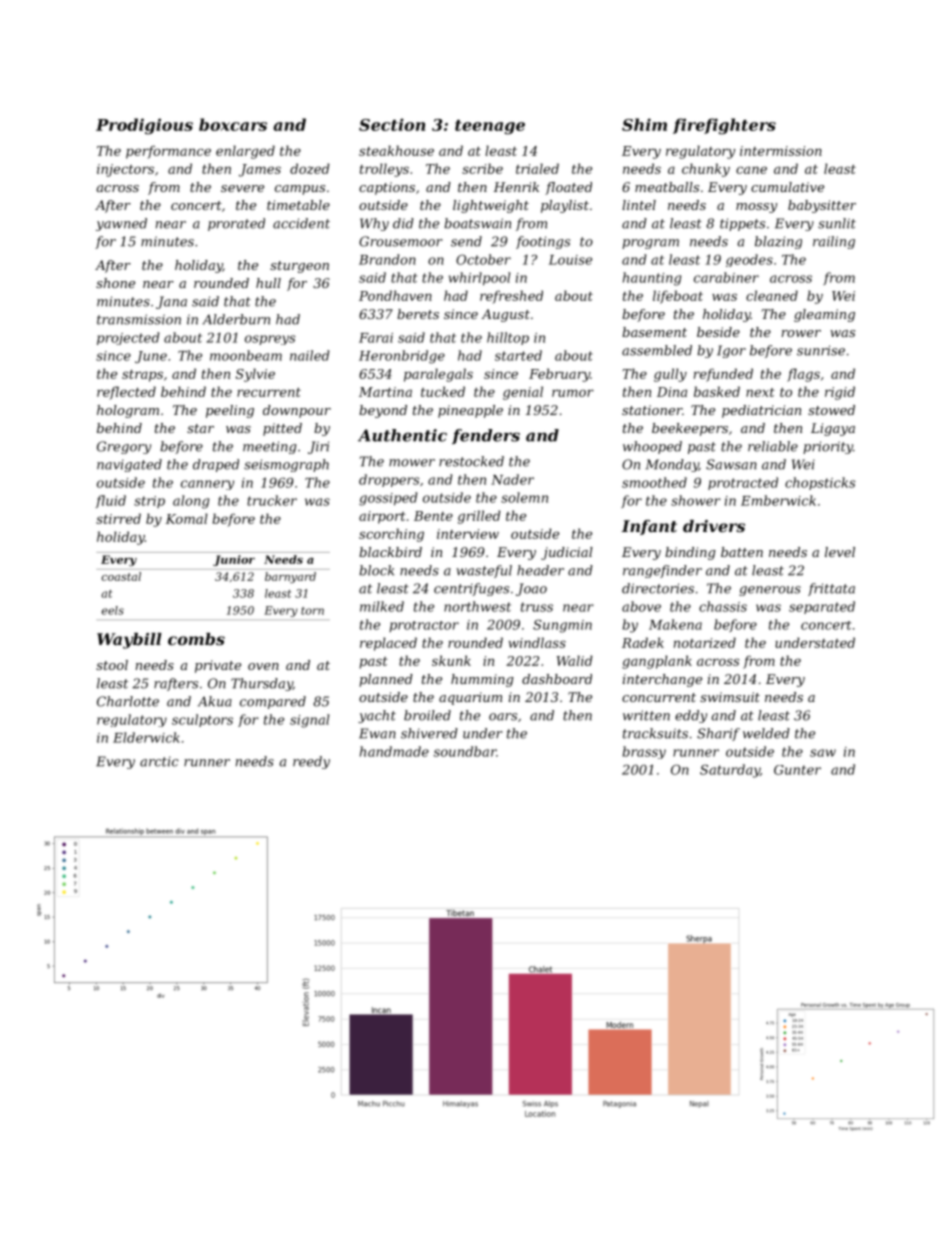 This document has height=1233, width=952. I want to click on fenders, so click(486, 436).
